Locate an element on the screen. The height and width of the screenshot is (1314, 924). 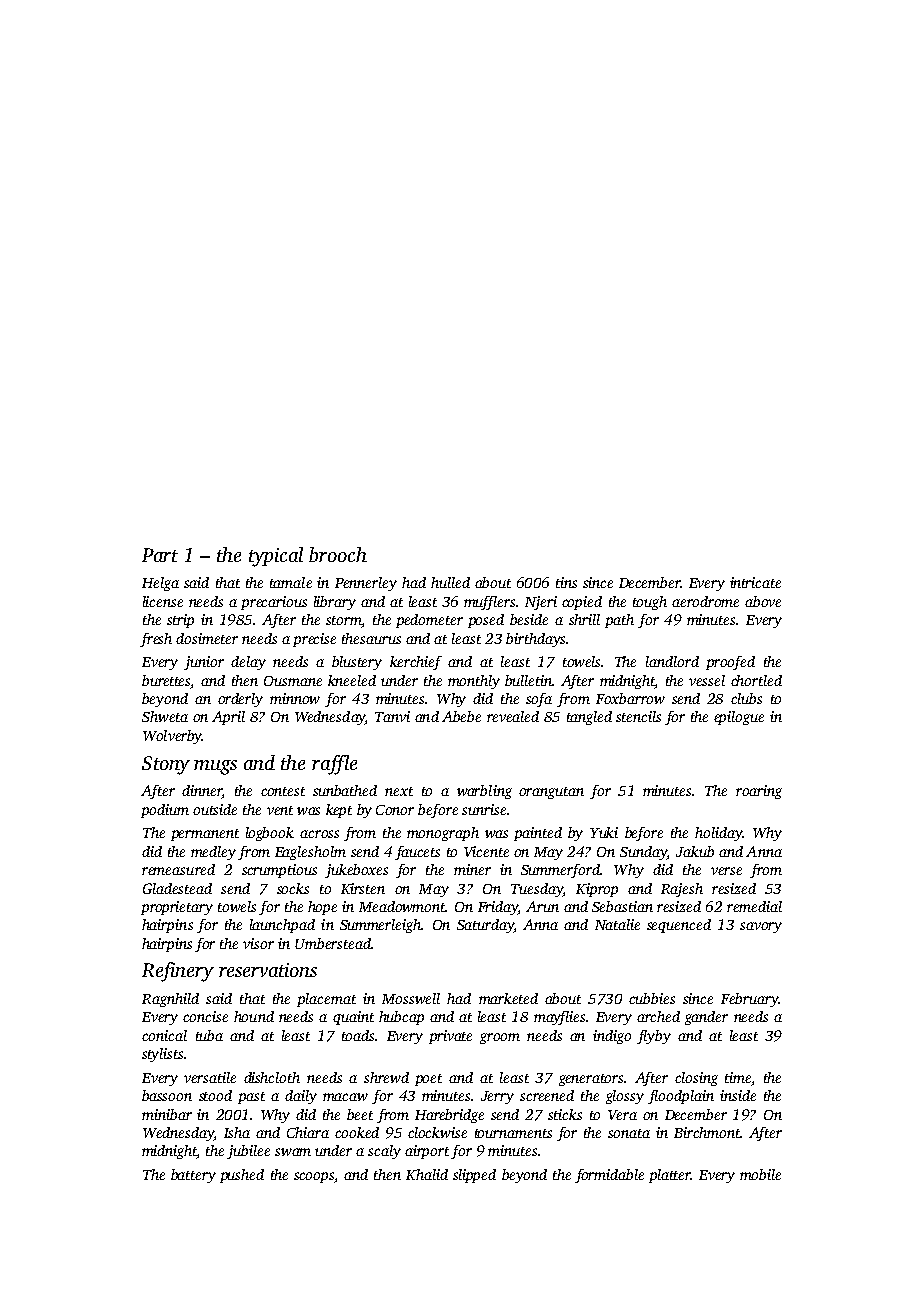
intricate is located at coordinates (755, 582).
